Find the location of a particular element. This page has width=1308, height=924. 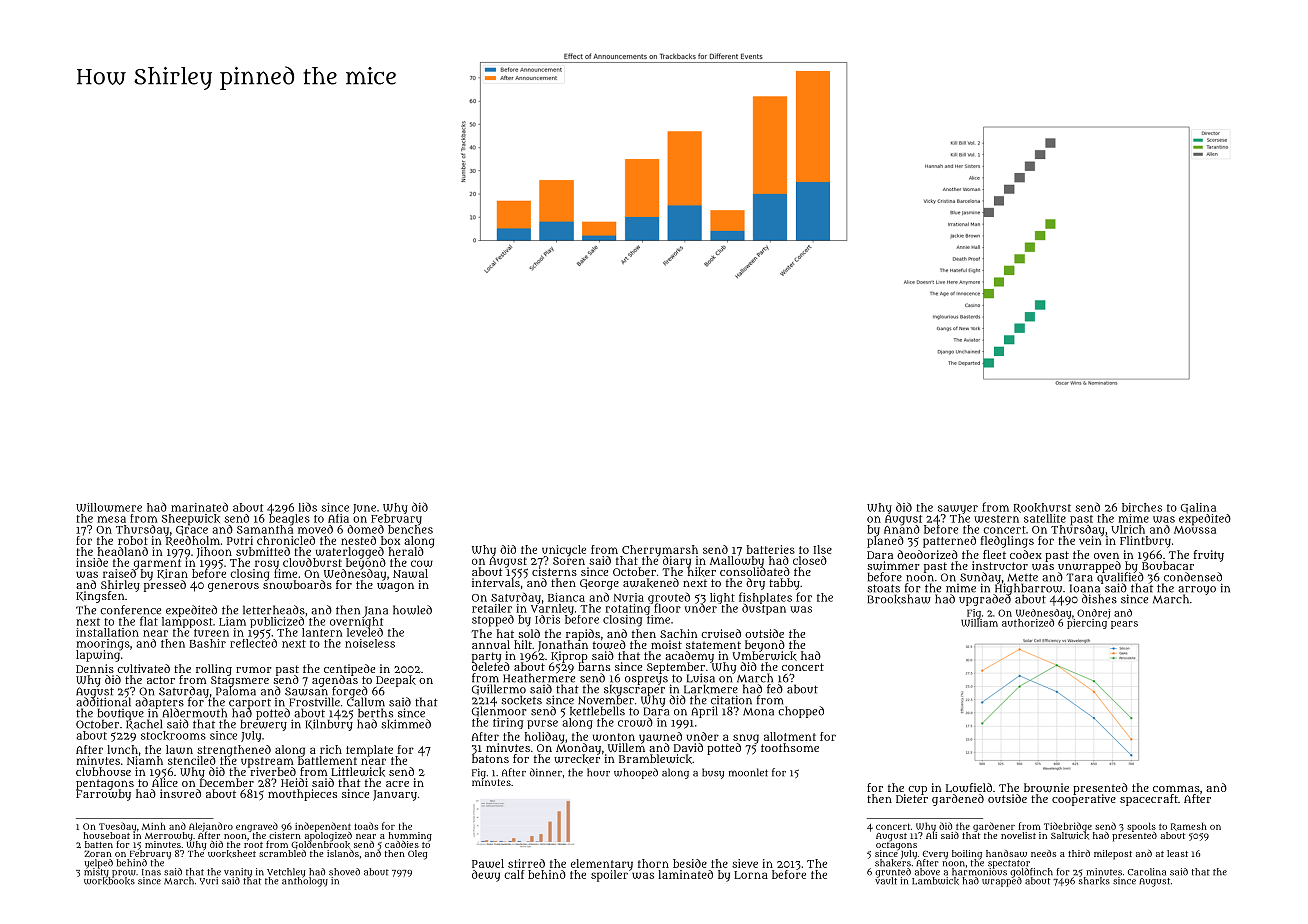

Moussa is located at coordinates (1195, 530).
